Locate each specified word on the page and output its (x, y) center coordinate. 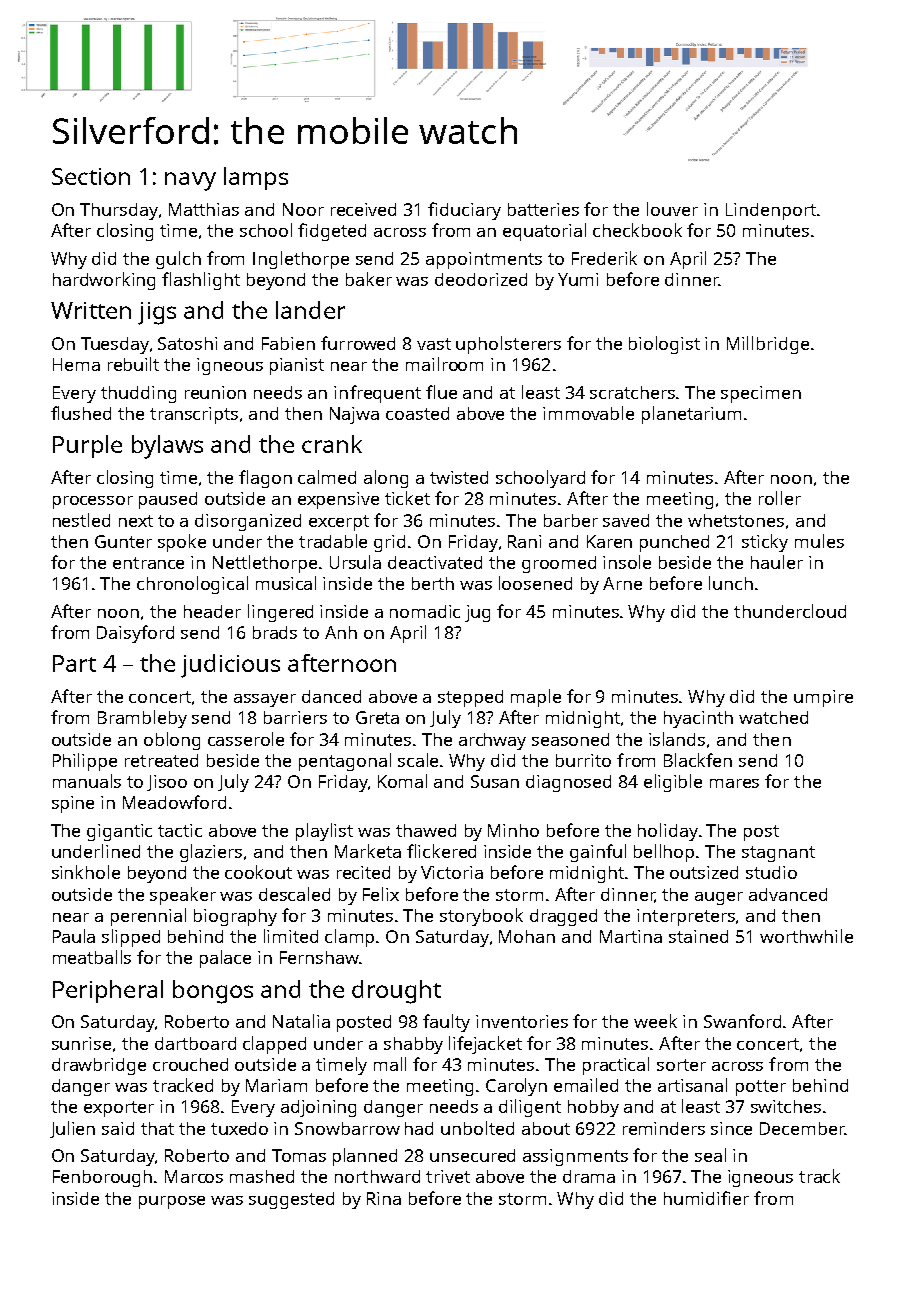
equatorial (544, 232)
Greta (377, 717)
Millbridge (768, 345)
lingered (280, 613)
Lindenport (771, 211)
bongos (213, 992)
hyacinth (698, 719)
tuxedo (239, 1128)
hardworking (104, 281)
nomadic (425, 611)
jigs (157, 313)
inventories (522, 1021)
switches (786, 1106)
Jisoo (167, 783)
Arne (622, 583)
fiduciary (464, 211)
